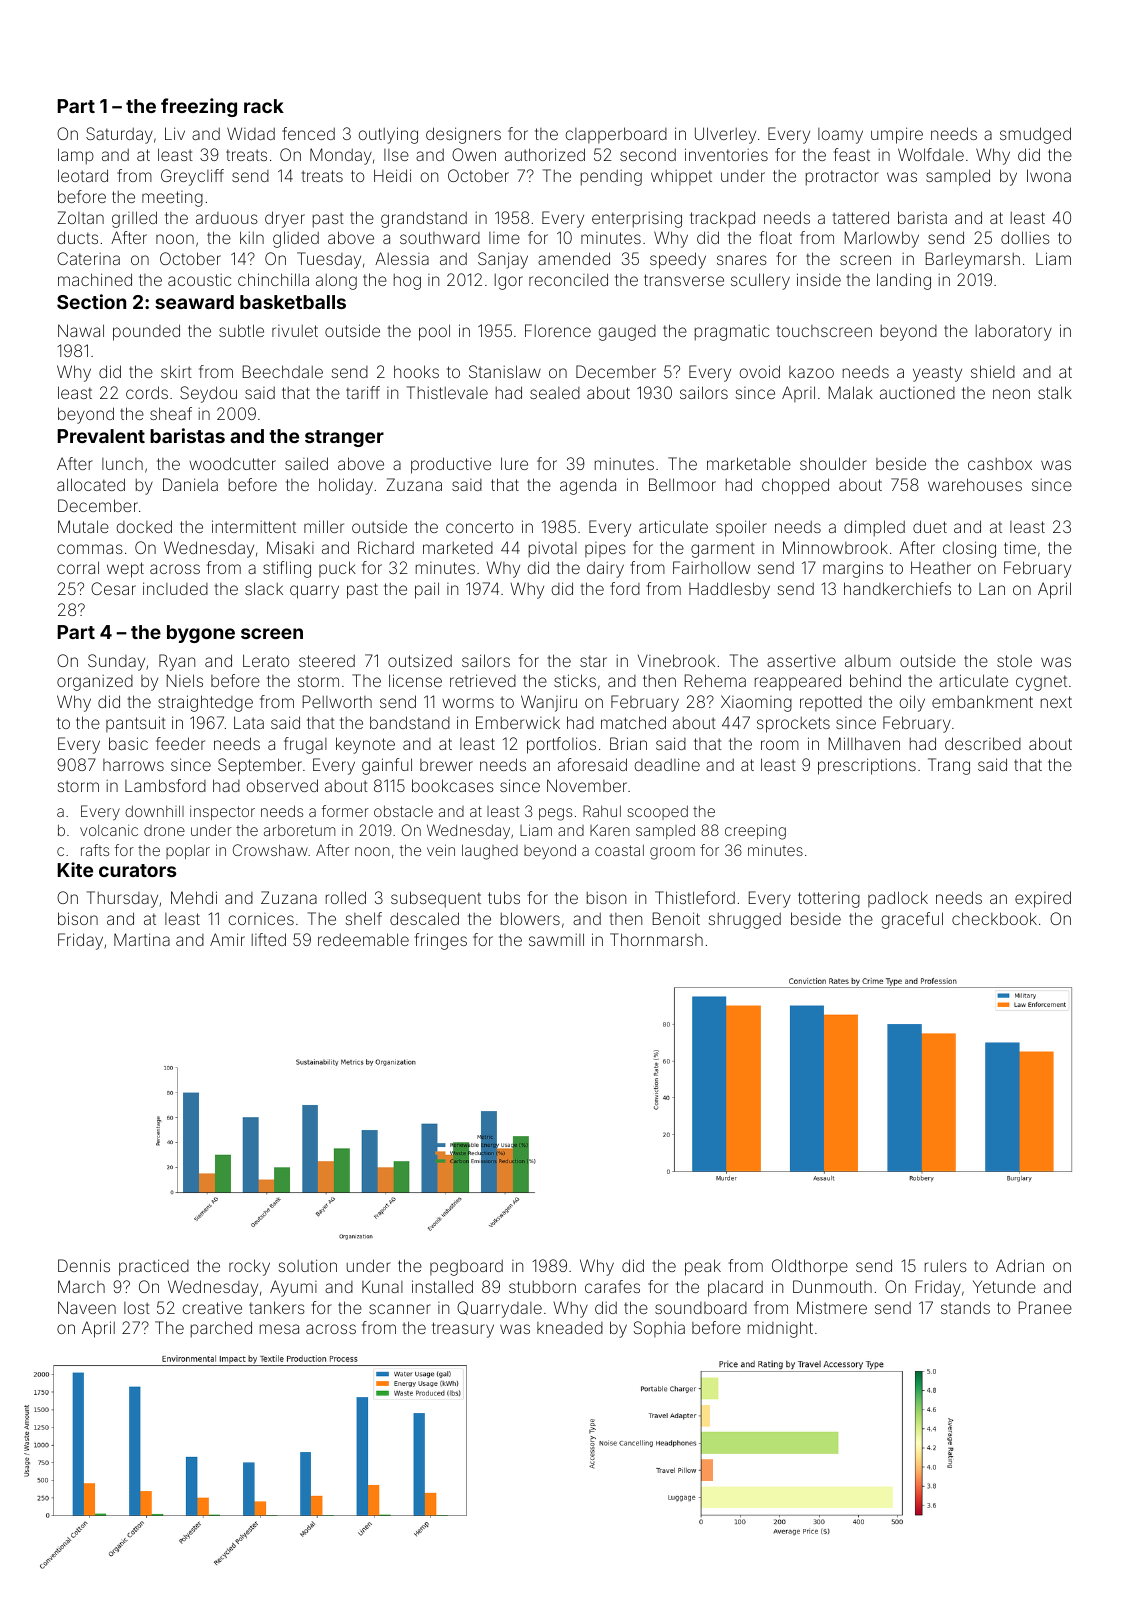 The image size is (1129, 1597). What do you see at coordinates (897, 135) in the document?
I see `umpire` at bounding box center [897, 135].
